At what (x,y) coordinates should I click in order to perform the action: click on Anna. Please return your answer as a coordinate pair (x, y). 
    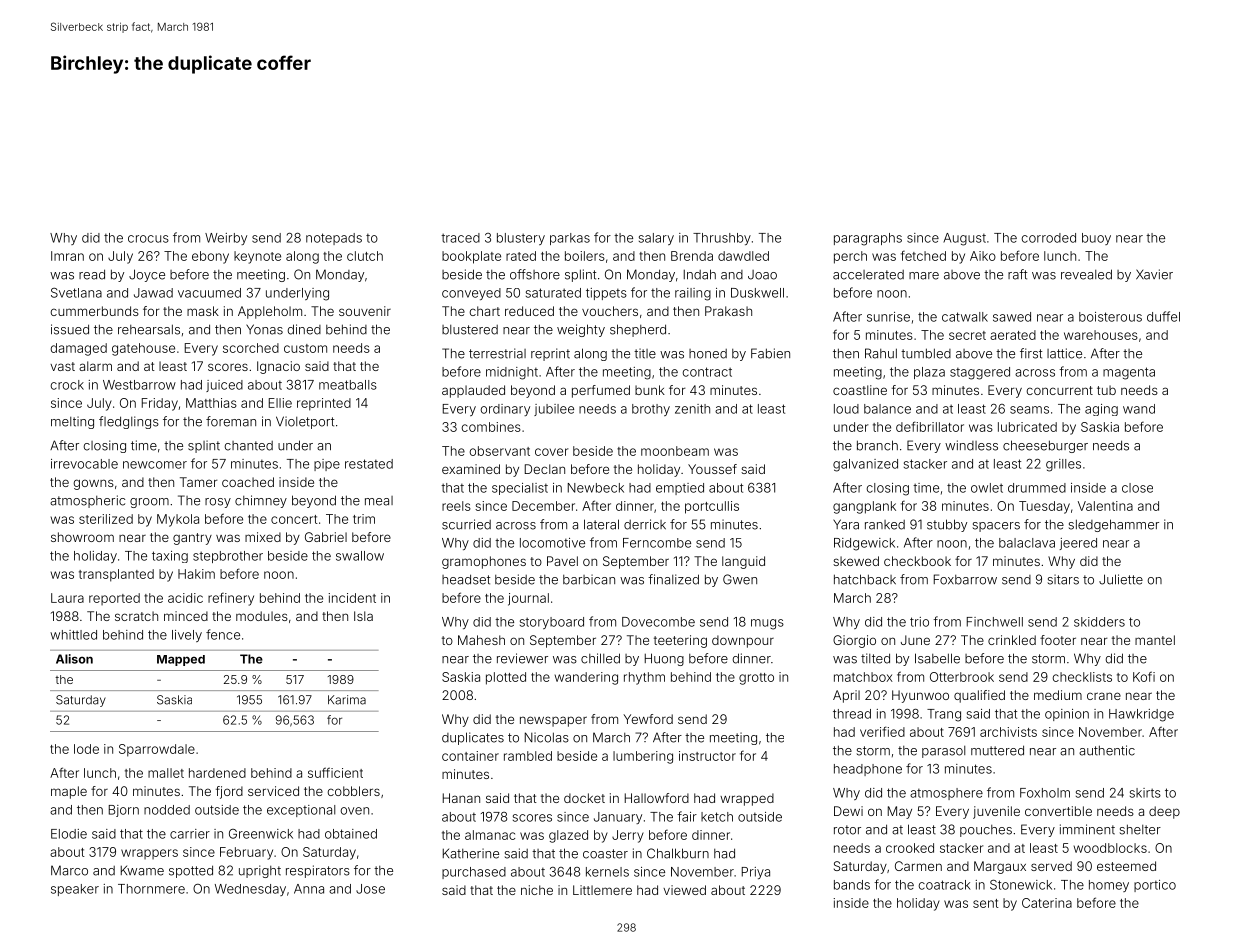
    Looking at the image, I should click on (309, 889).
